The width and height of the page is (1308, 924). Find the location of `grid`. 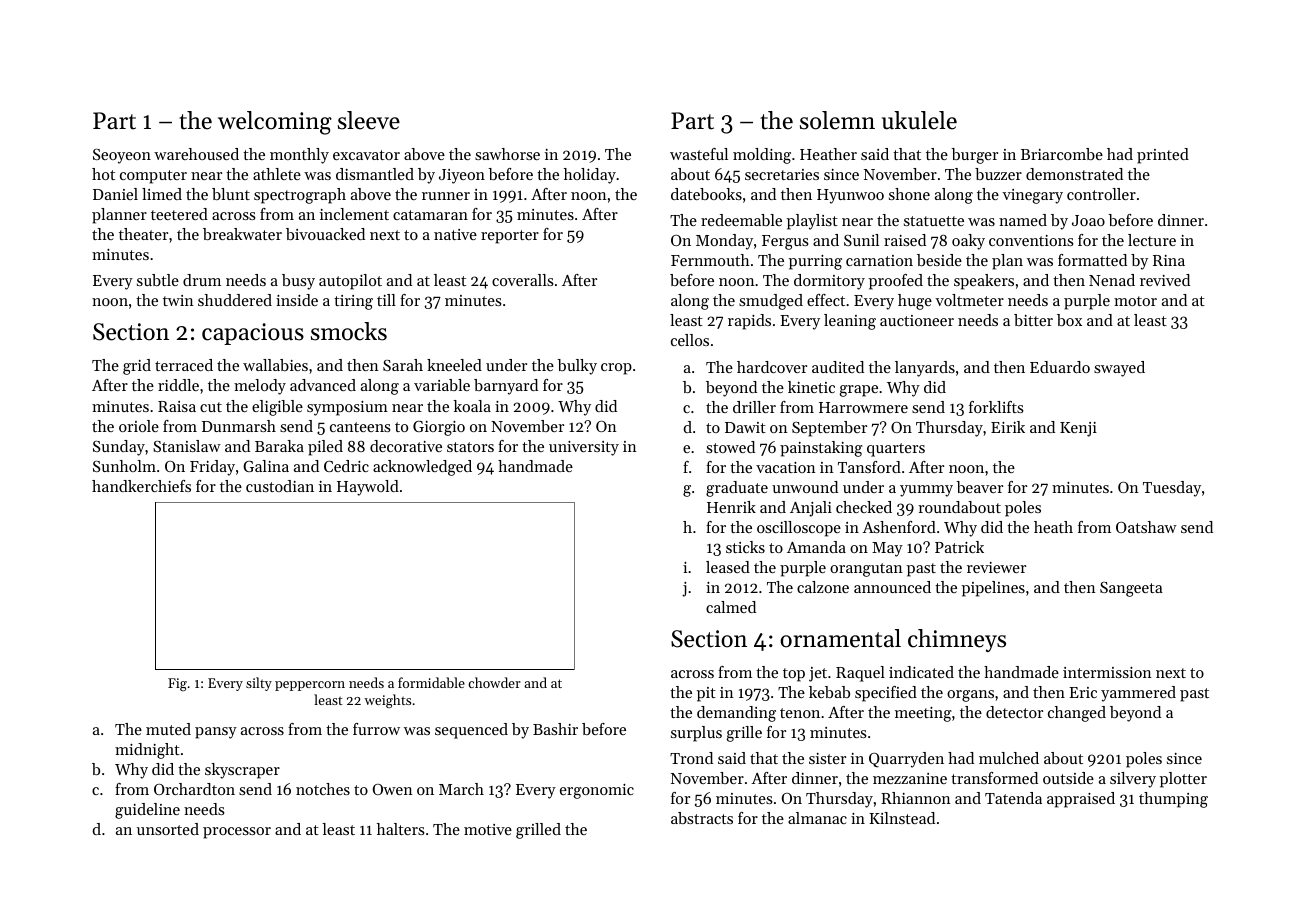

grid is located at coordinates (137, 367).
